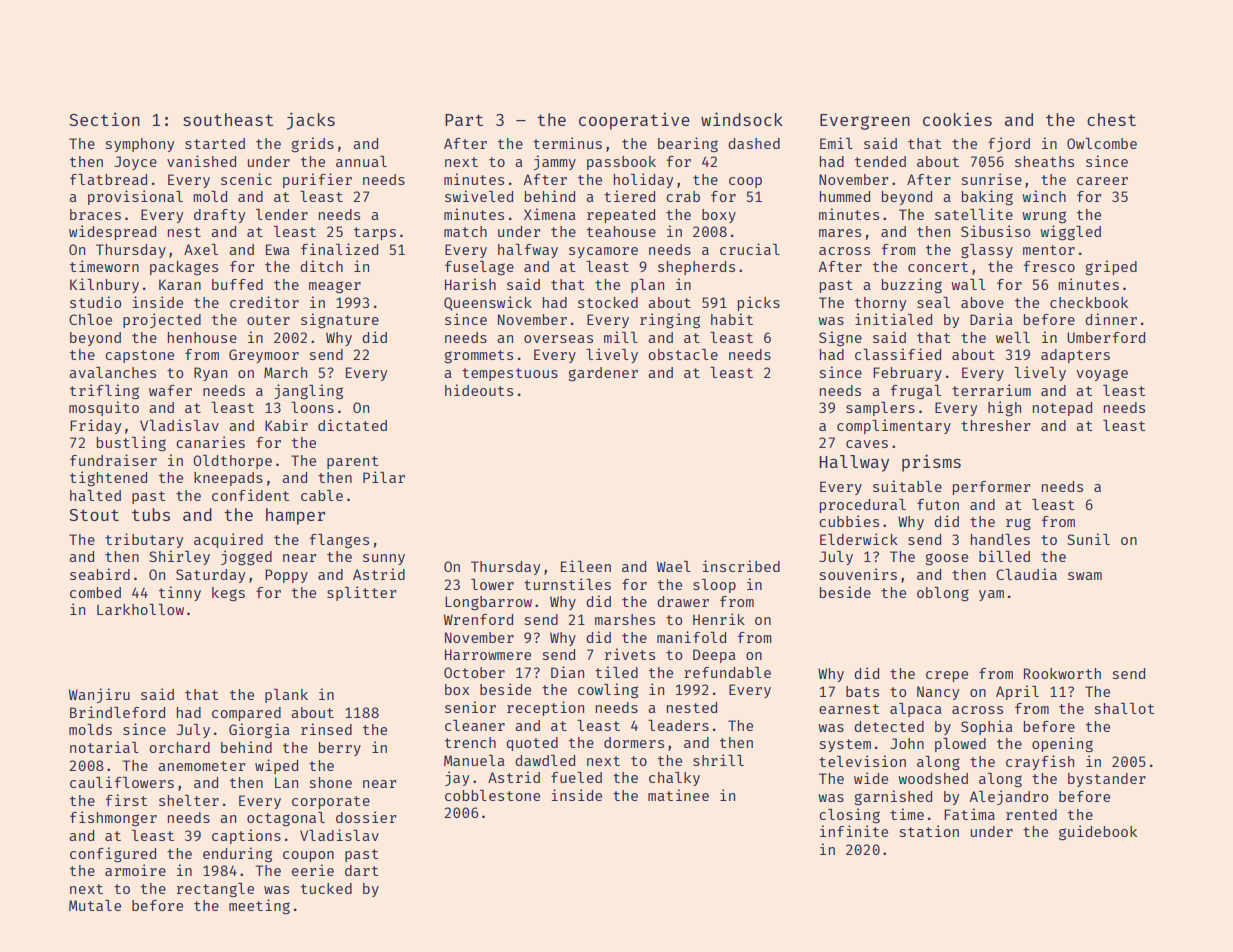 This image has width=1233, height=952. What do you see at coordinates (992, 488) in the image?
I see `performer` at bounding box center [992, 488].
